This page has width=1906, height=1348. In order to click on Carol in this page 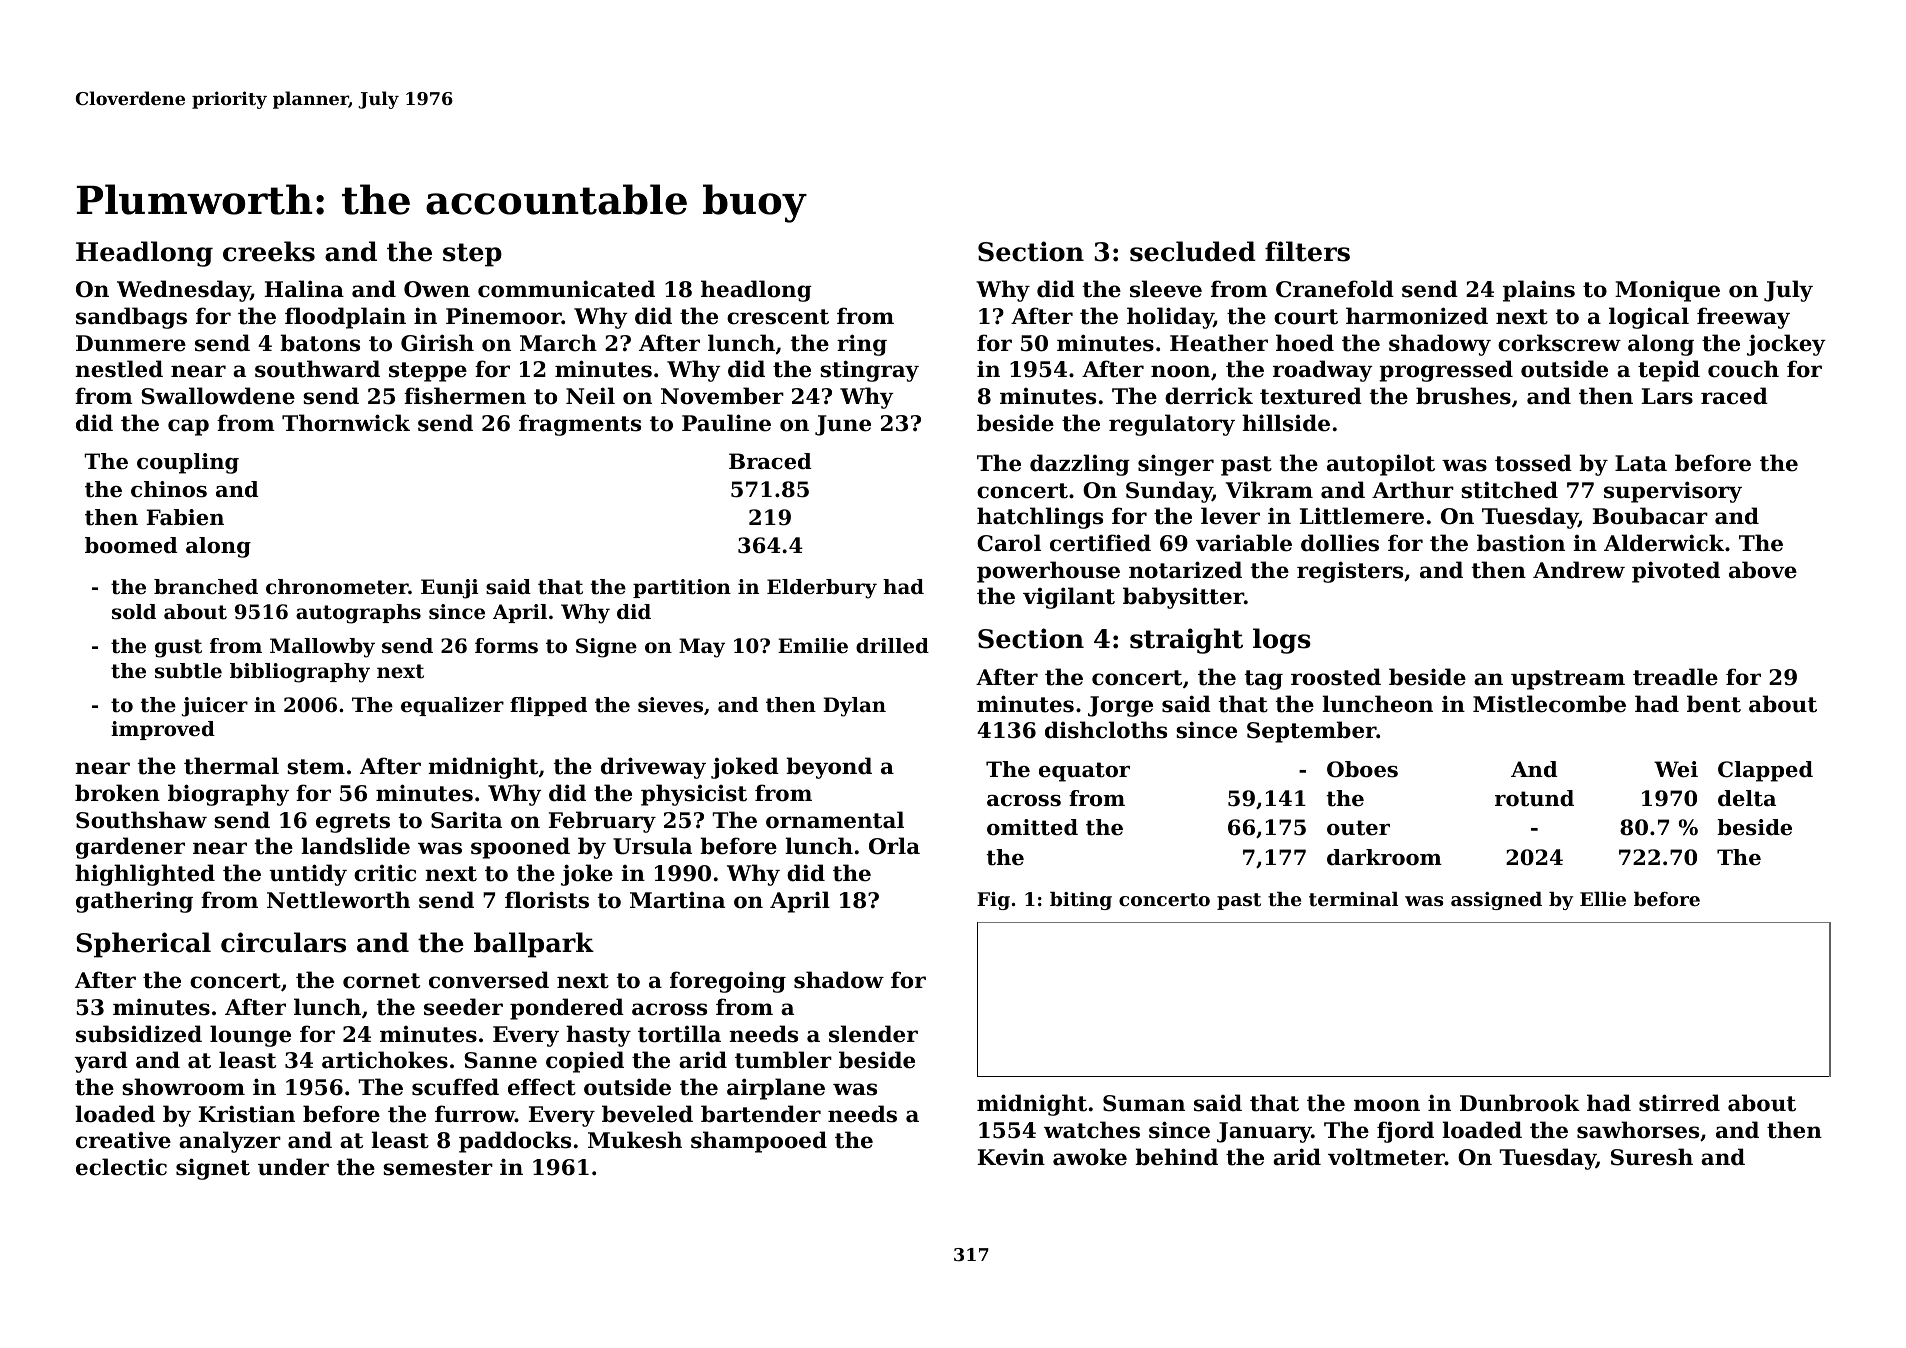, I will do `click(1009, 543)`.
